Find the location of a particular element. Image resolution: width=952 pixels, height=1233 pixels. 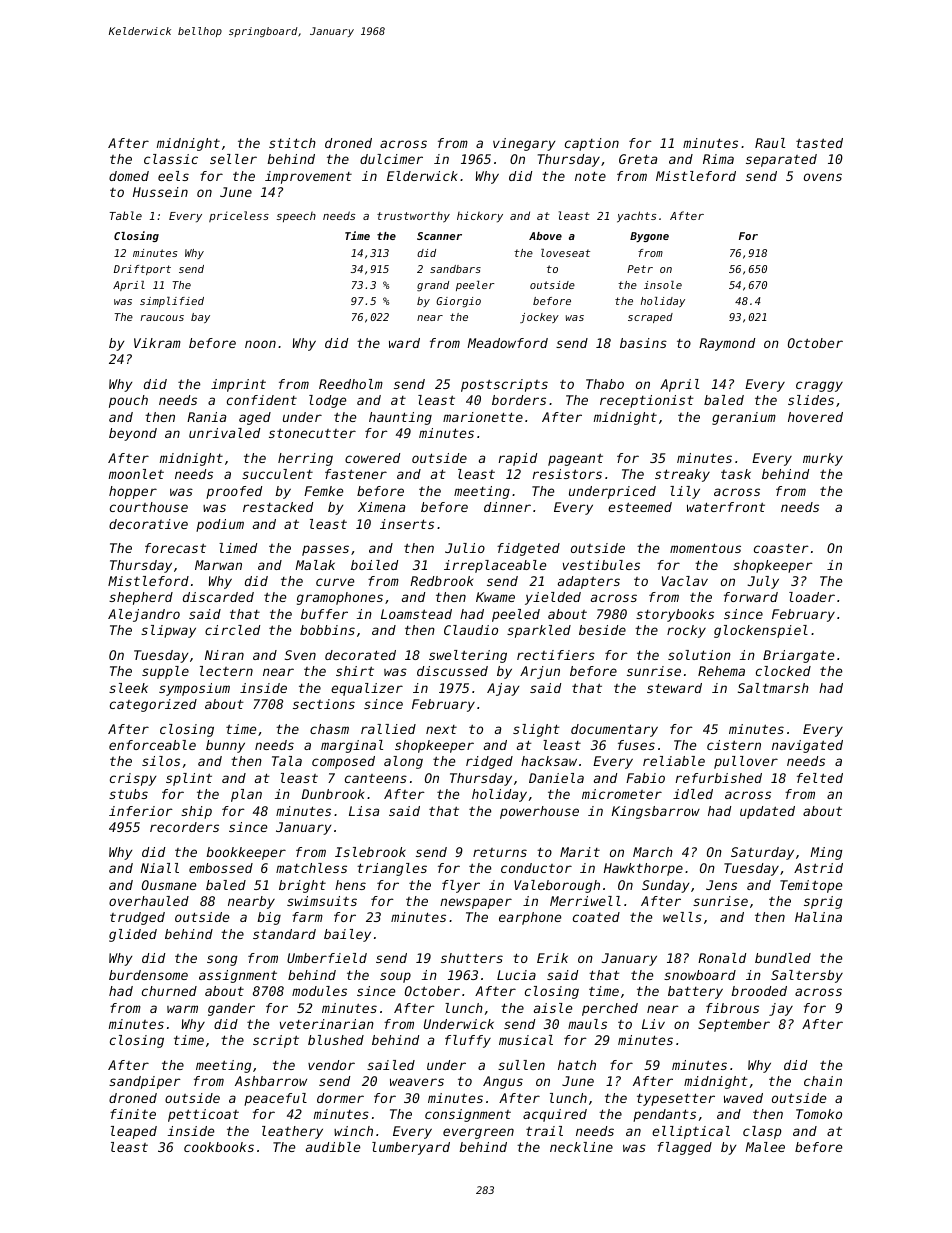

jockey is located at coordinates (539, 318).
